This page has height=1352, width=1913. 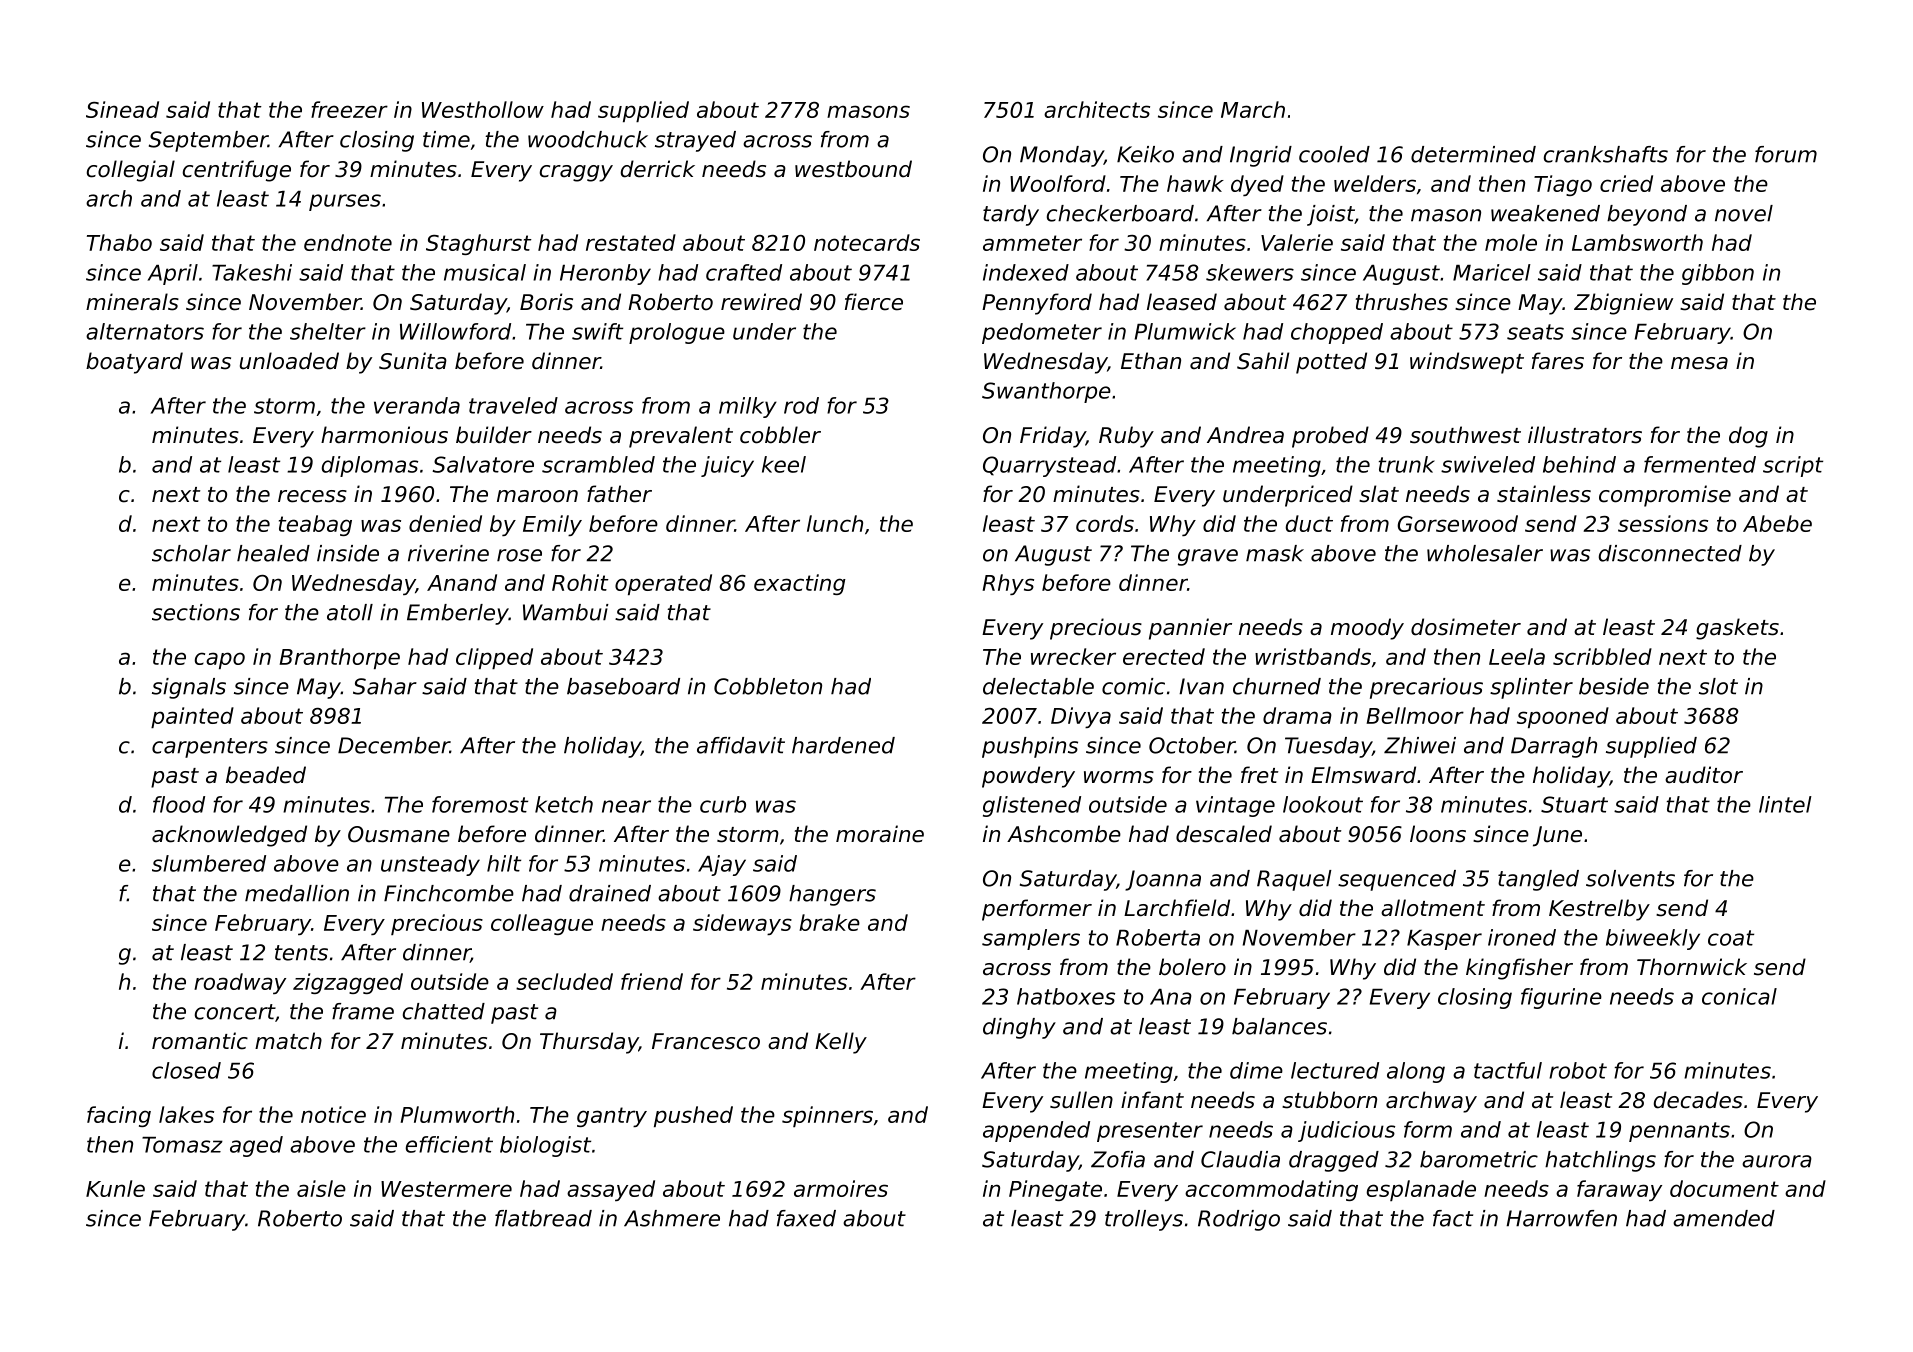 What do you see at coordinates (1066, 996) in the page?
I see `hatboxes` at bounding box center [1066, 996].
